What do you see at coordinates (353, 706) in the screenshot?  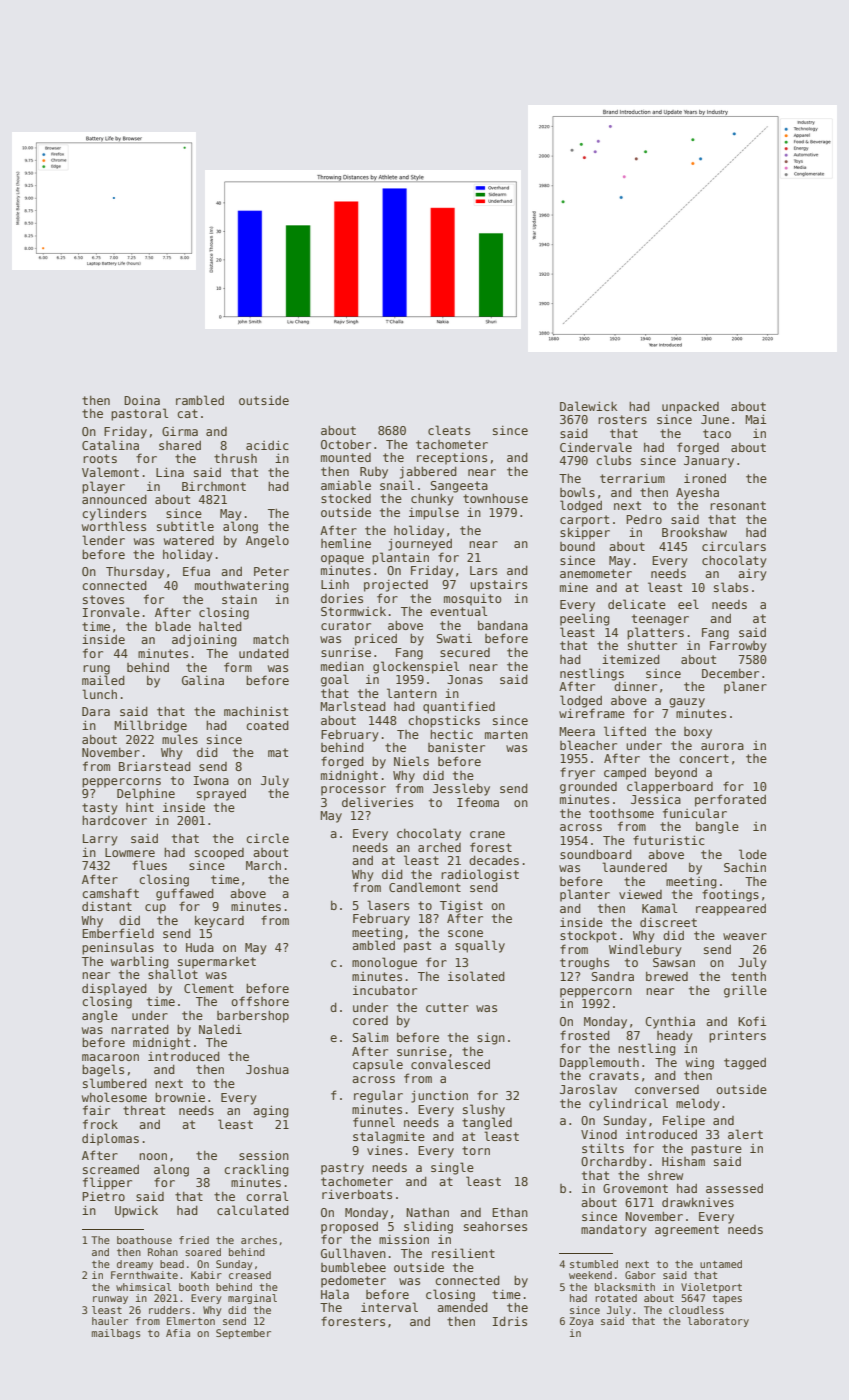 I see `Marlstead` at bounding box center [353, 706].
